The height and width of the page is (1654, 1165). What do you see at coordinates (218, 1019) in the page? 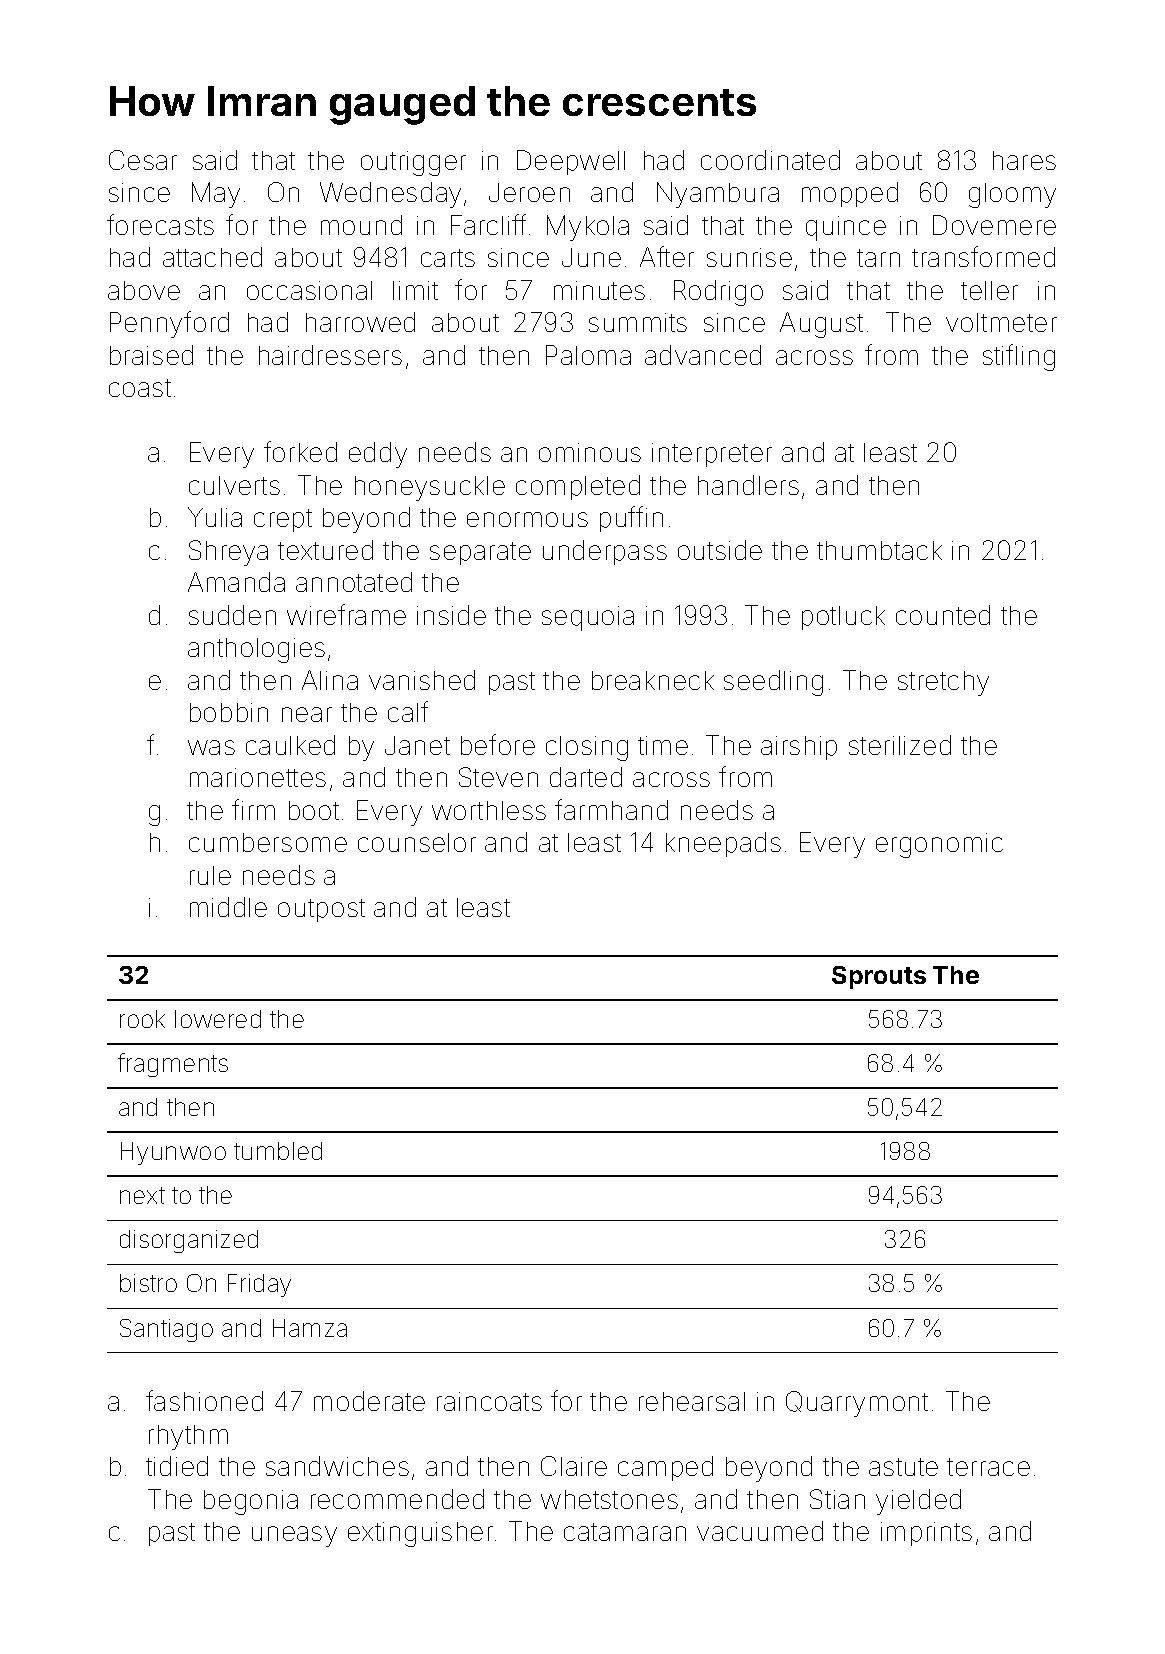
I see `lowered` at bounding box center [218, 1019].
